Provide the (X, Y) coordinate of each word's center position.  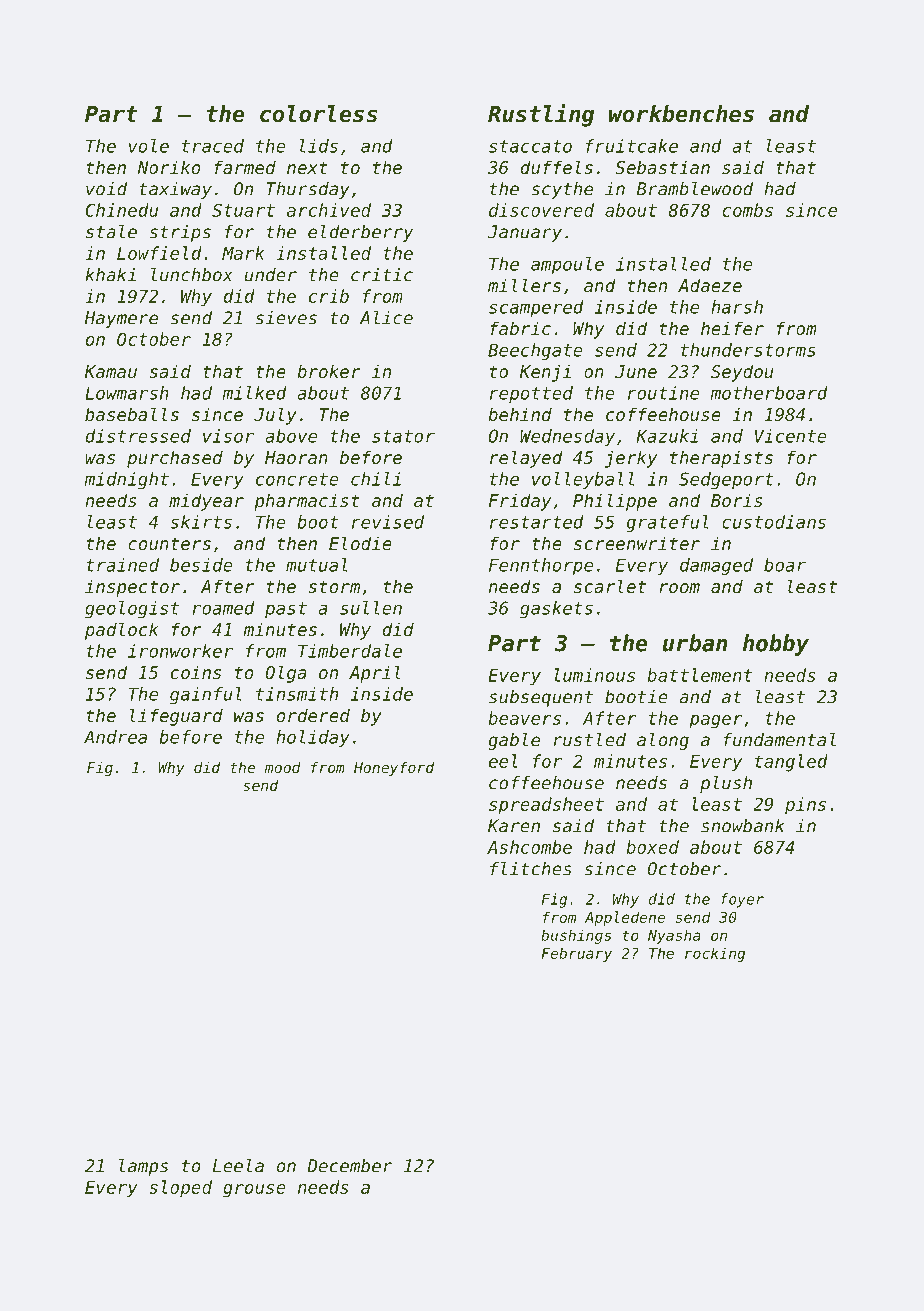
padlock (122, 631)
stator (403, 436)
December (349, 1166)
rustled (590, 740)
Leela (238, 1166)
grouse (254, 1191)
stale (111, 232)
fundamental (779, 740)
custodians (774, 522)
